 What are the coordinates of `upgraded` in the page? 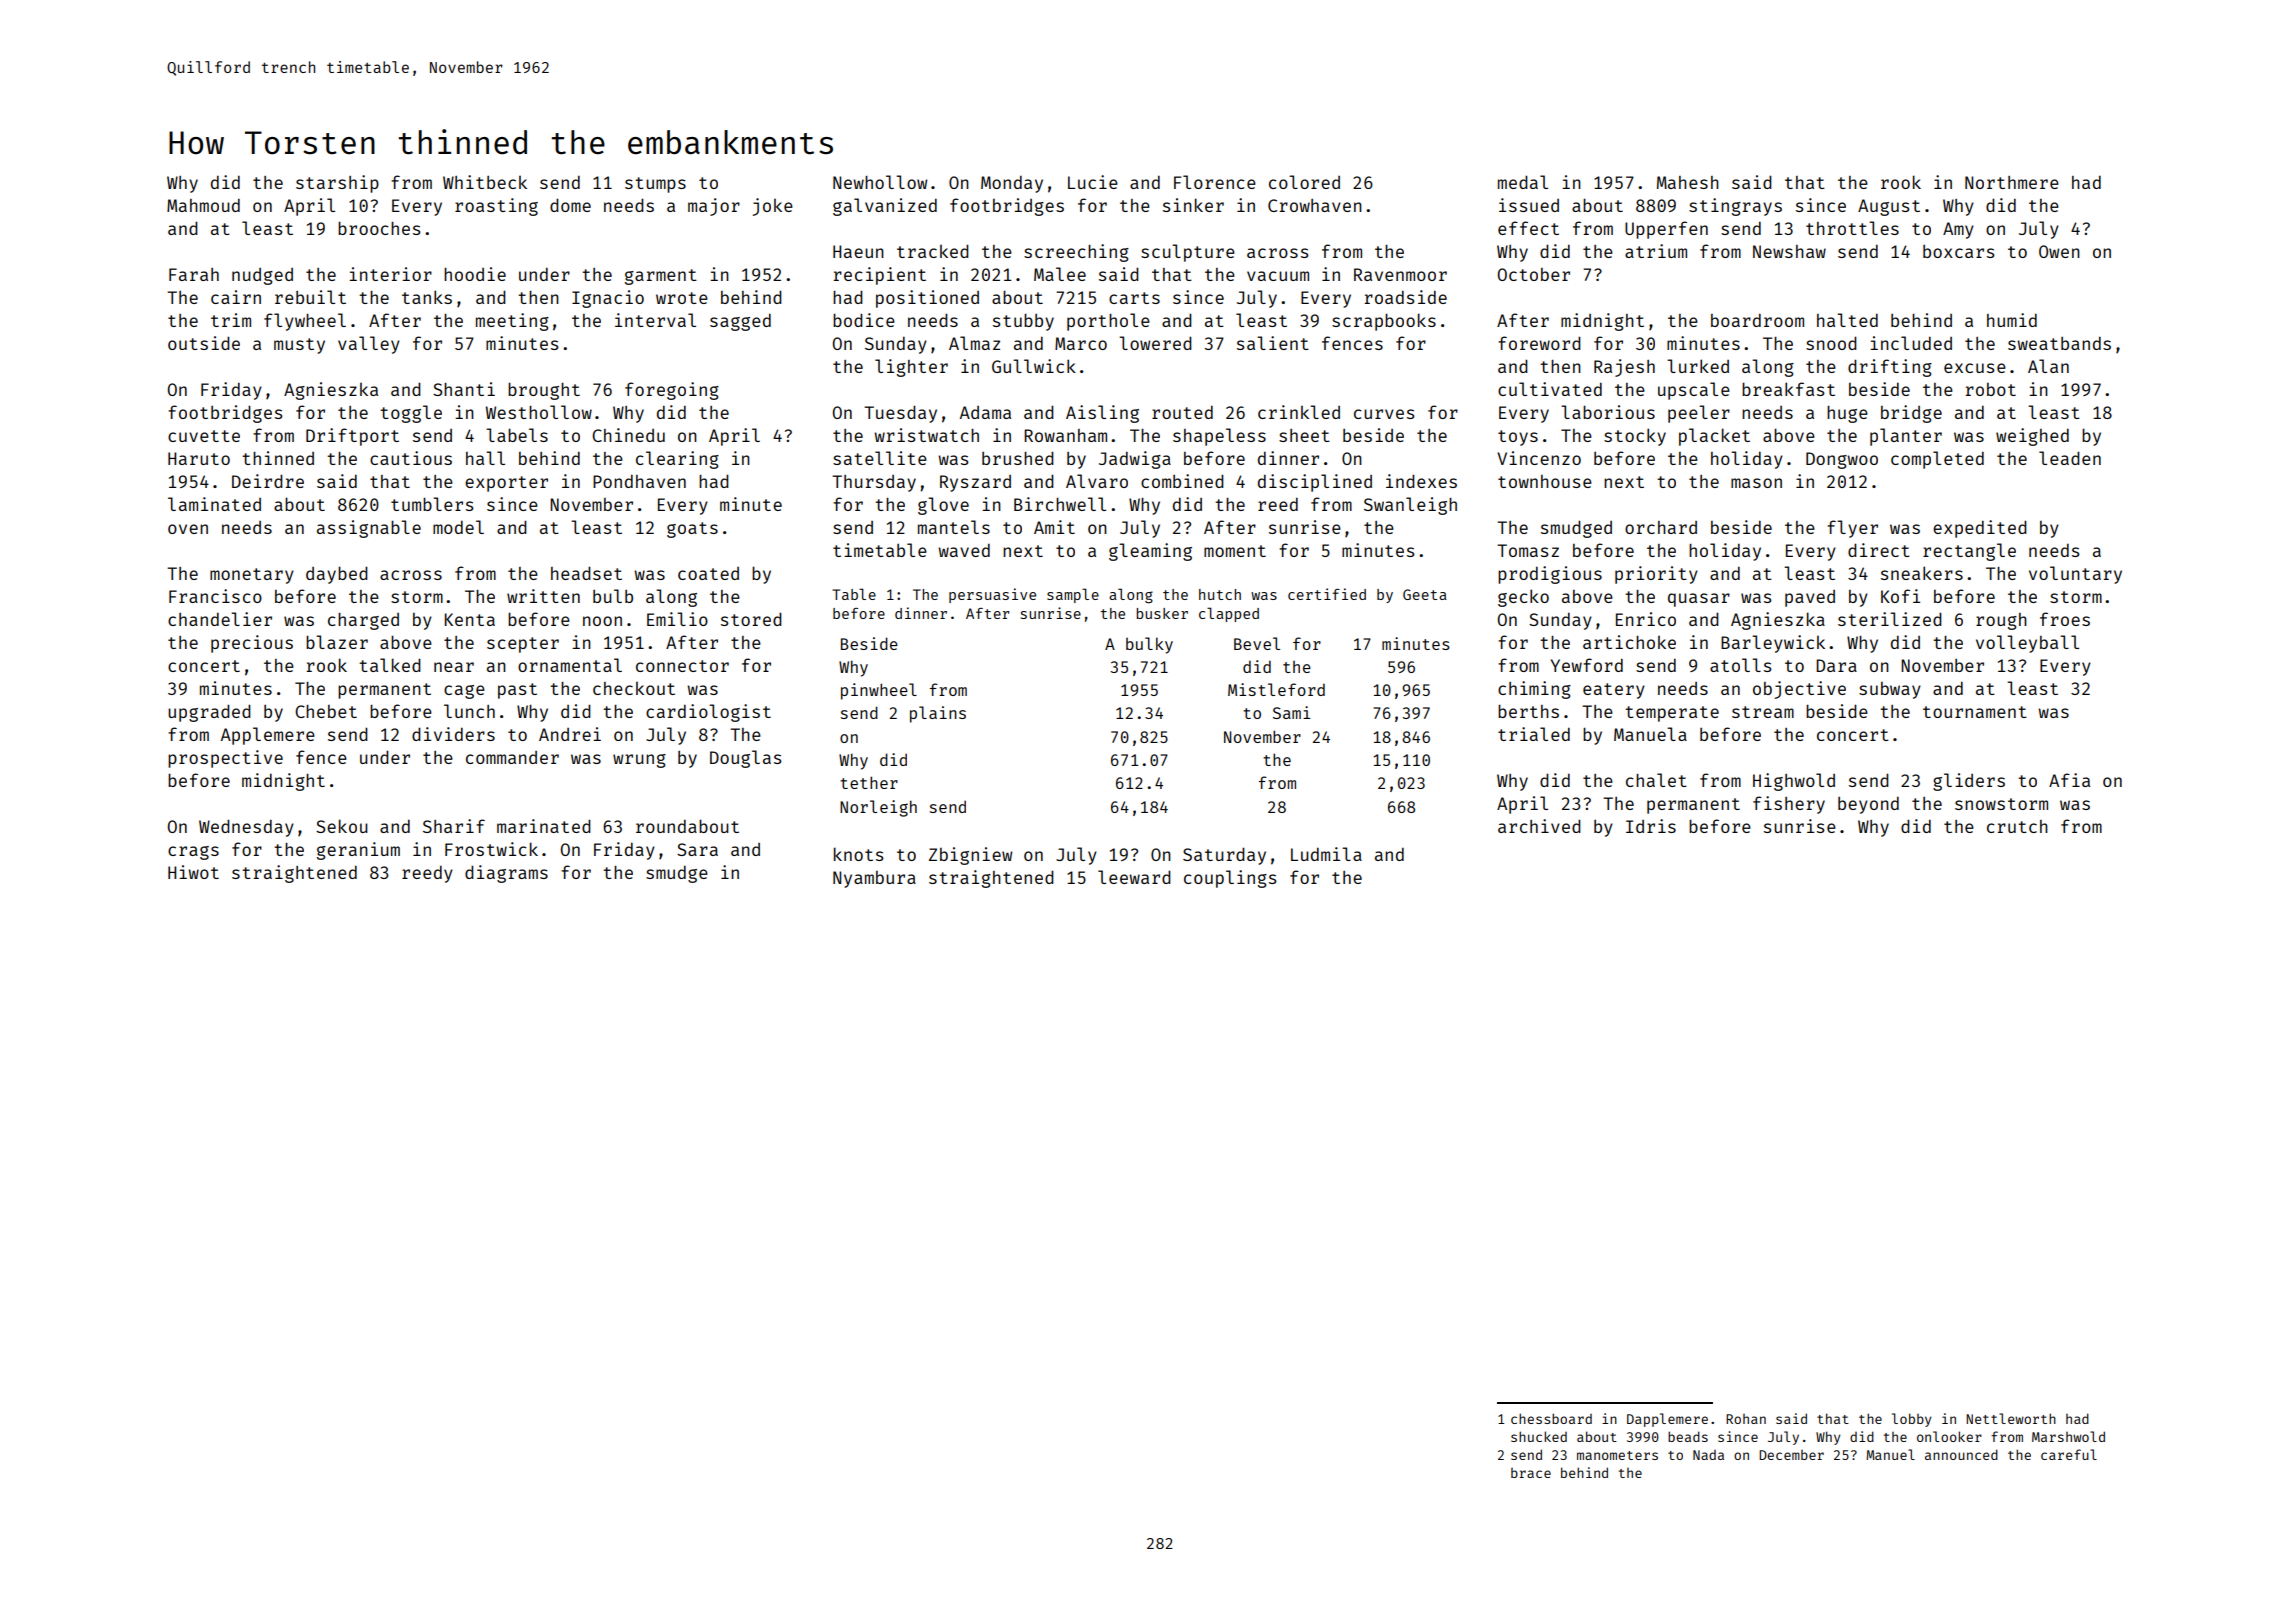 It's located at (209, 713).
